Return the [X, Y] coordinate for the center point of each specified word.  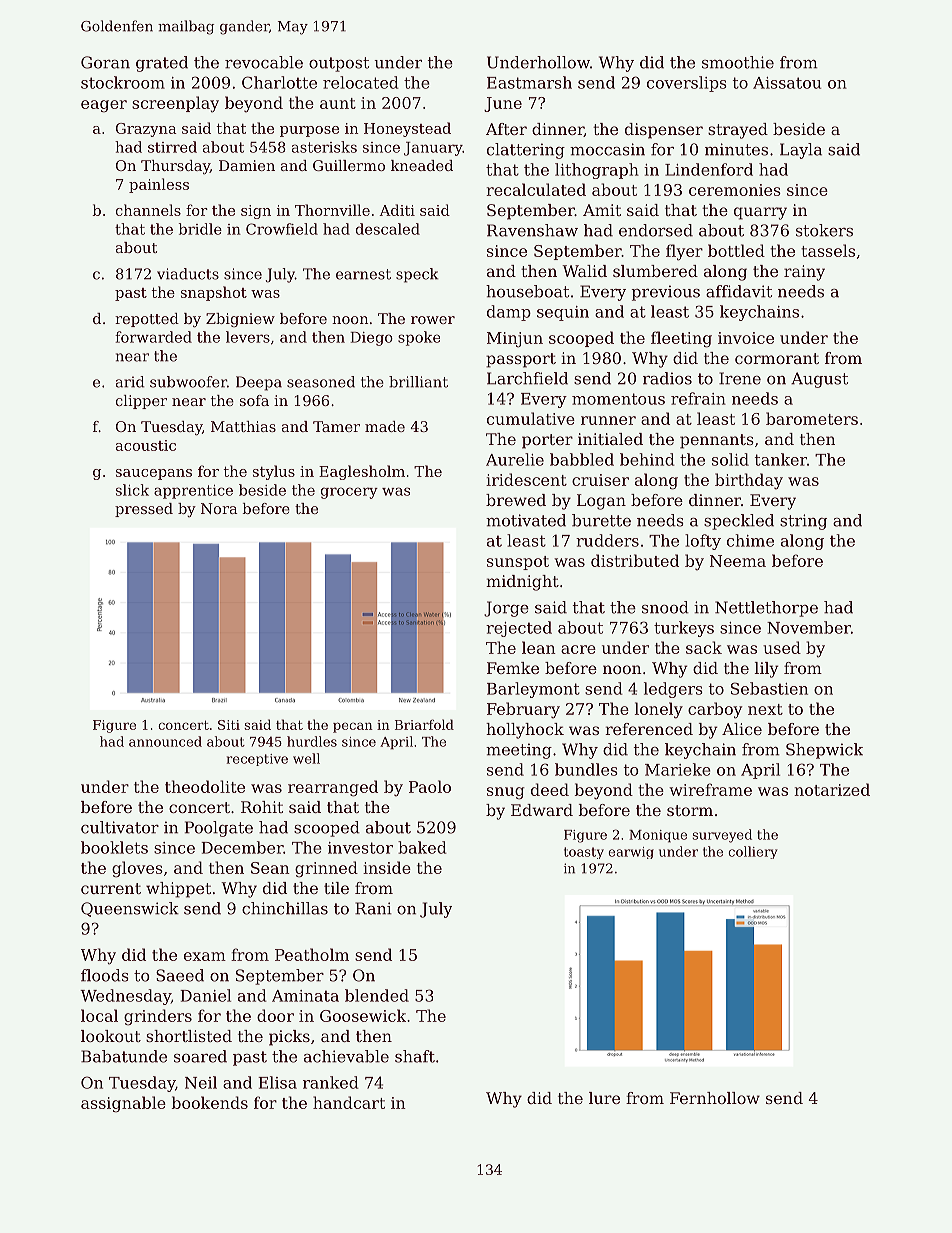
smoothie [738, 62]
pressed [144, 510]
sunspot [518, 563]
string [803, 522]
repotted [147, 320]
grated [162, 64]
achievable [346, 1056]
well [306, 758]
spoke [419, 338]
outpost [339, 64]
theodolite [205, 786]
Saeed [180, 975]
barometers [812, 418]
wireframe [710, 789]
